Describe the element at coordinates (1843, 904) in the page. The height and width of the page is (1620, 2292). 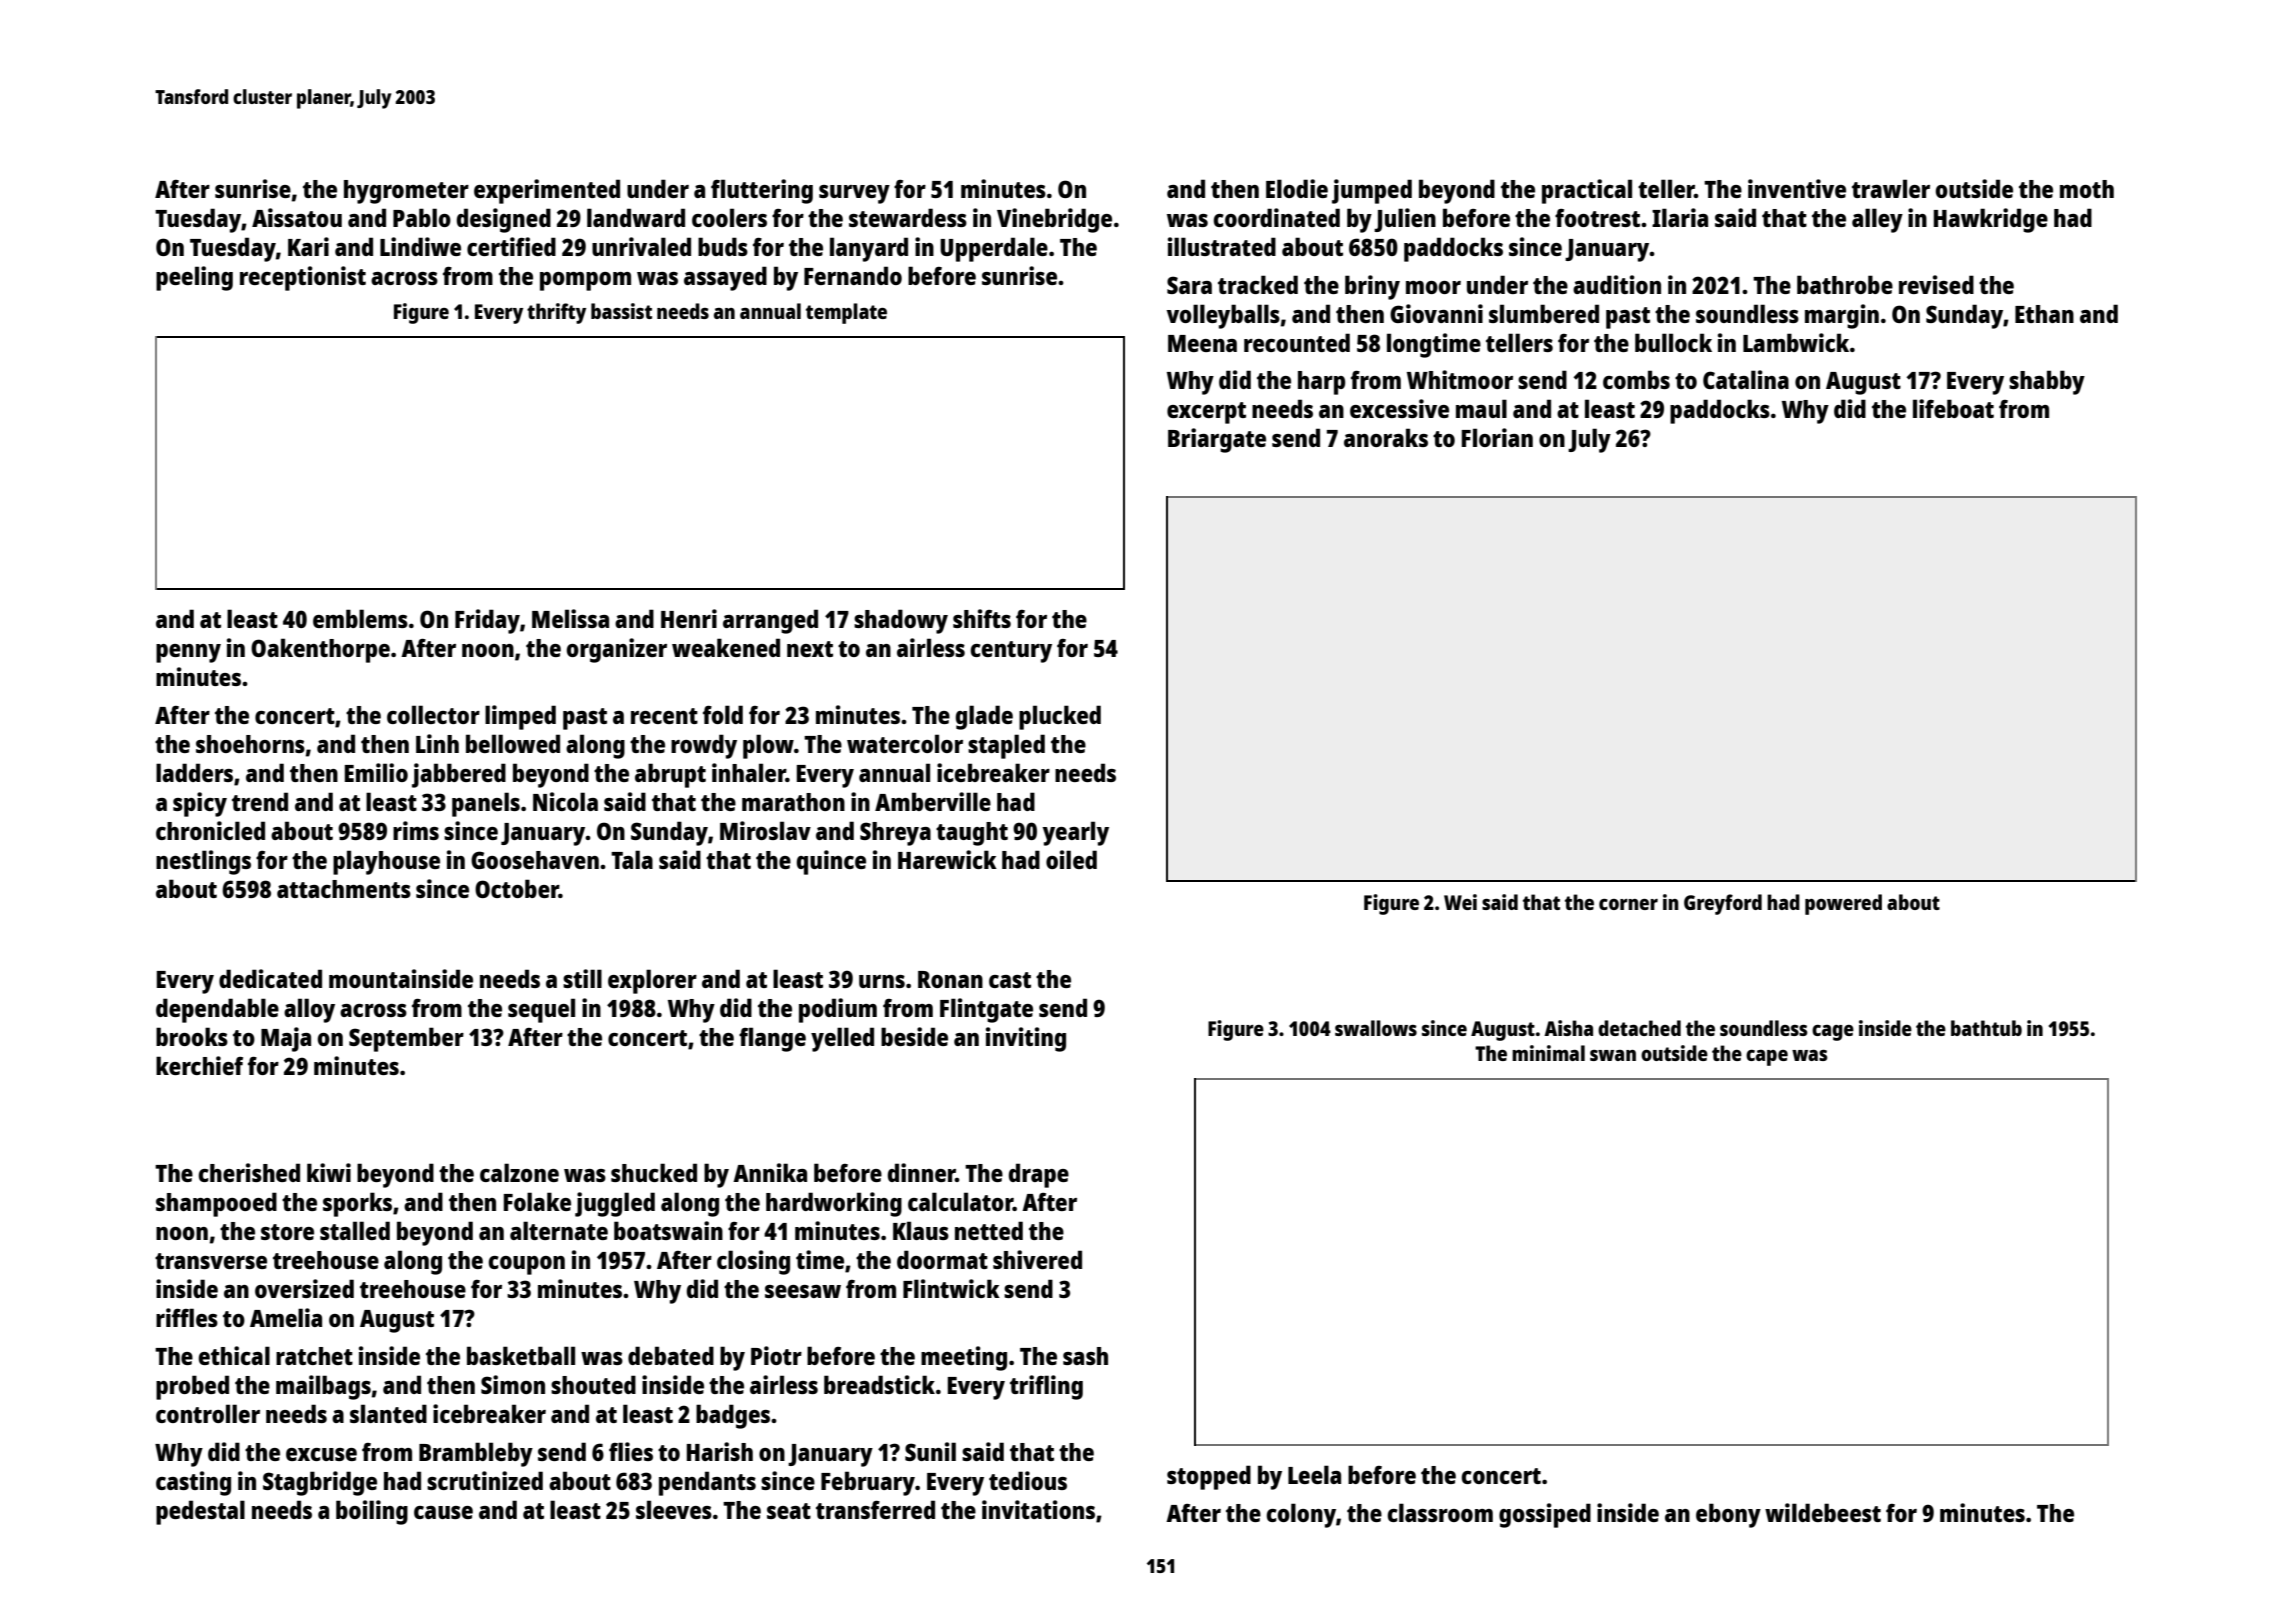
I see `powered` at that location.
